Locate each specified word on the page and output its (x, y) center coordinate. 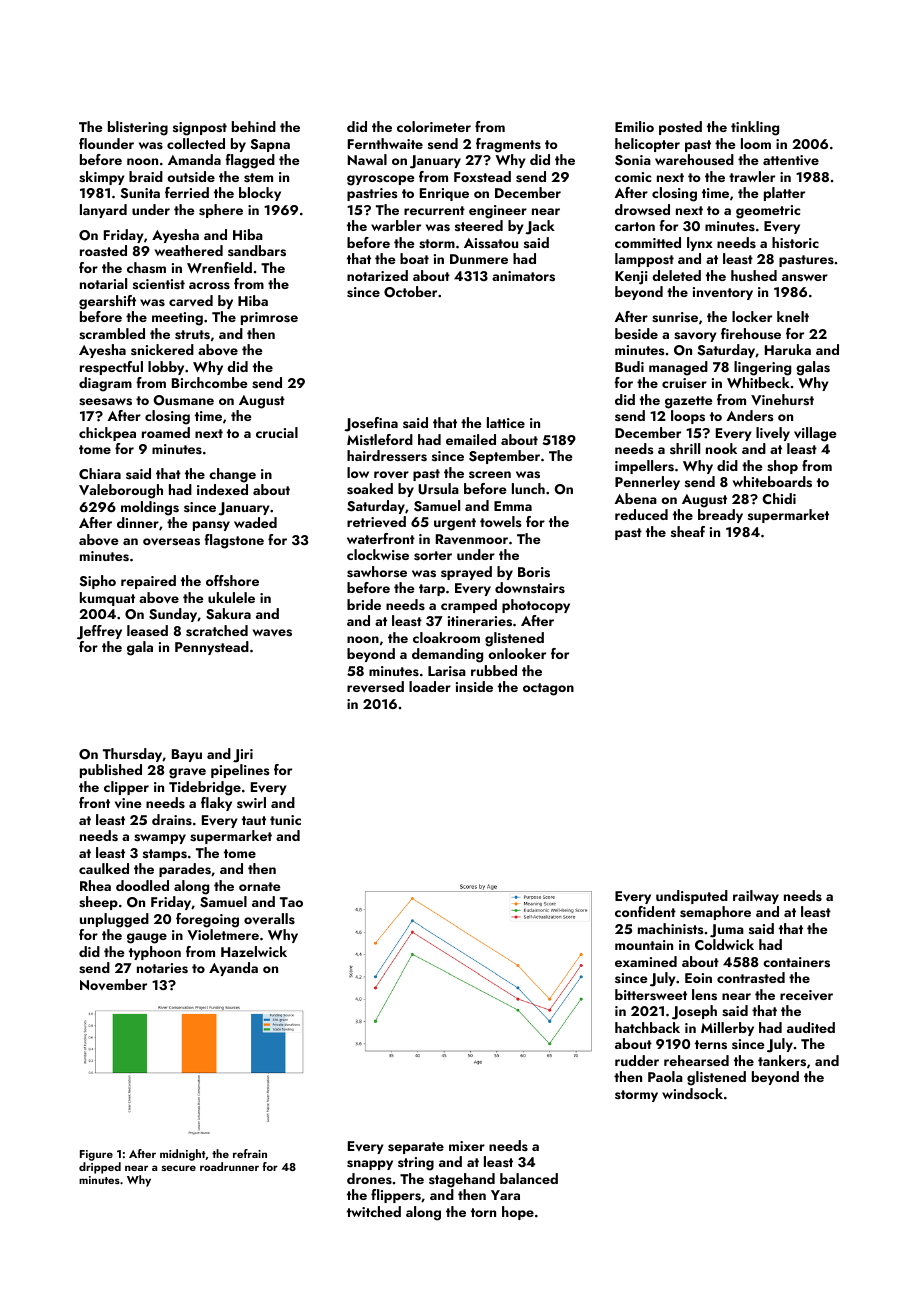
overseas (171, 542)
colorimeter (434, 126)
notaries (162, 968)
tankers (782, 1061)
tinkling (755, 128)
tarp (432, 590)
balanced (529, 1178)
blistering (138, 128)
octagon (548, 689)
